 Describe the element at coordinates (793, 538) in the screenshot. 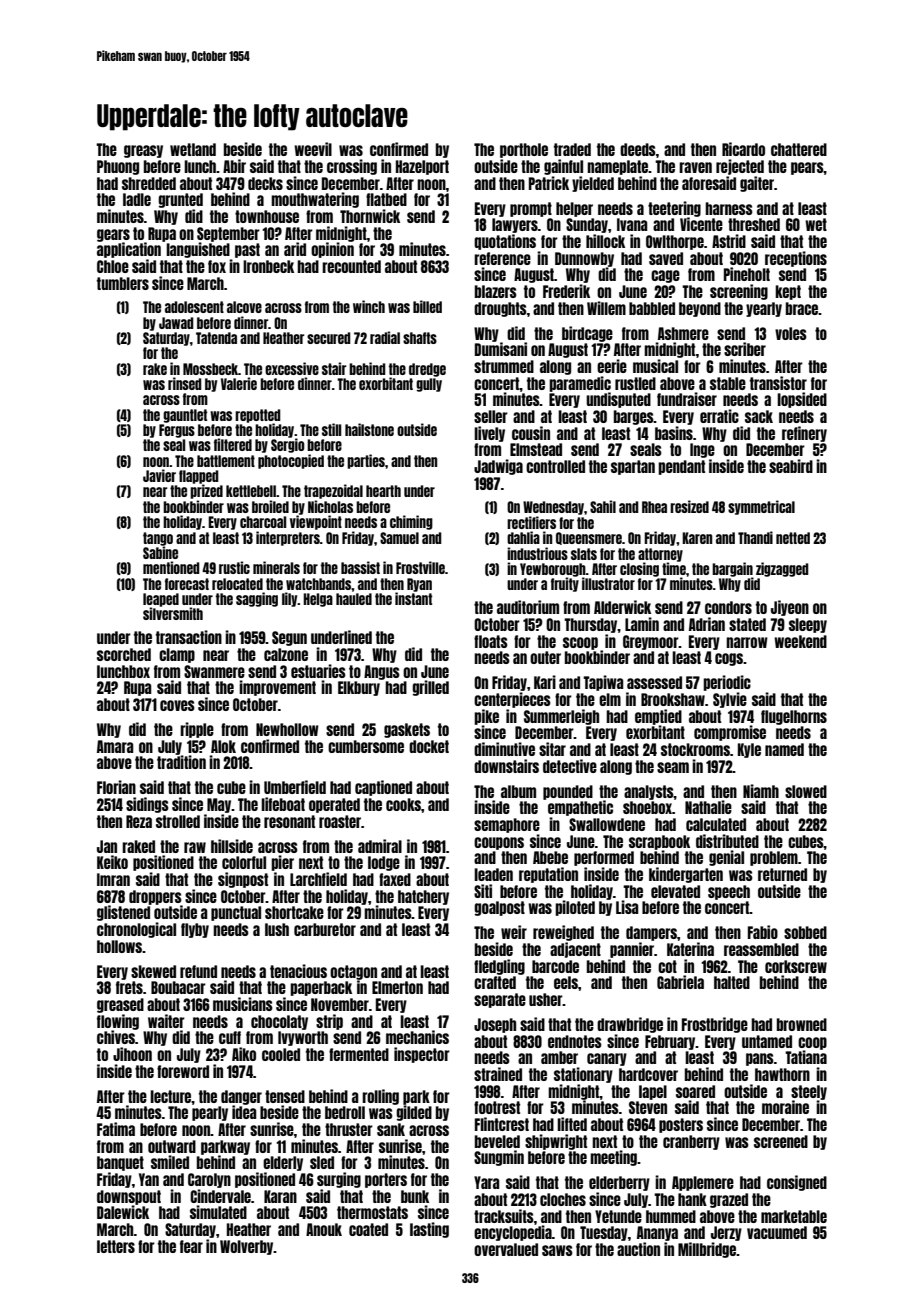

I see `netted` at that location.
